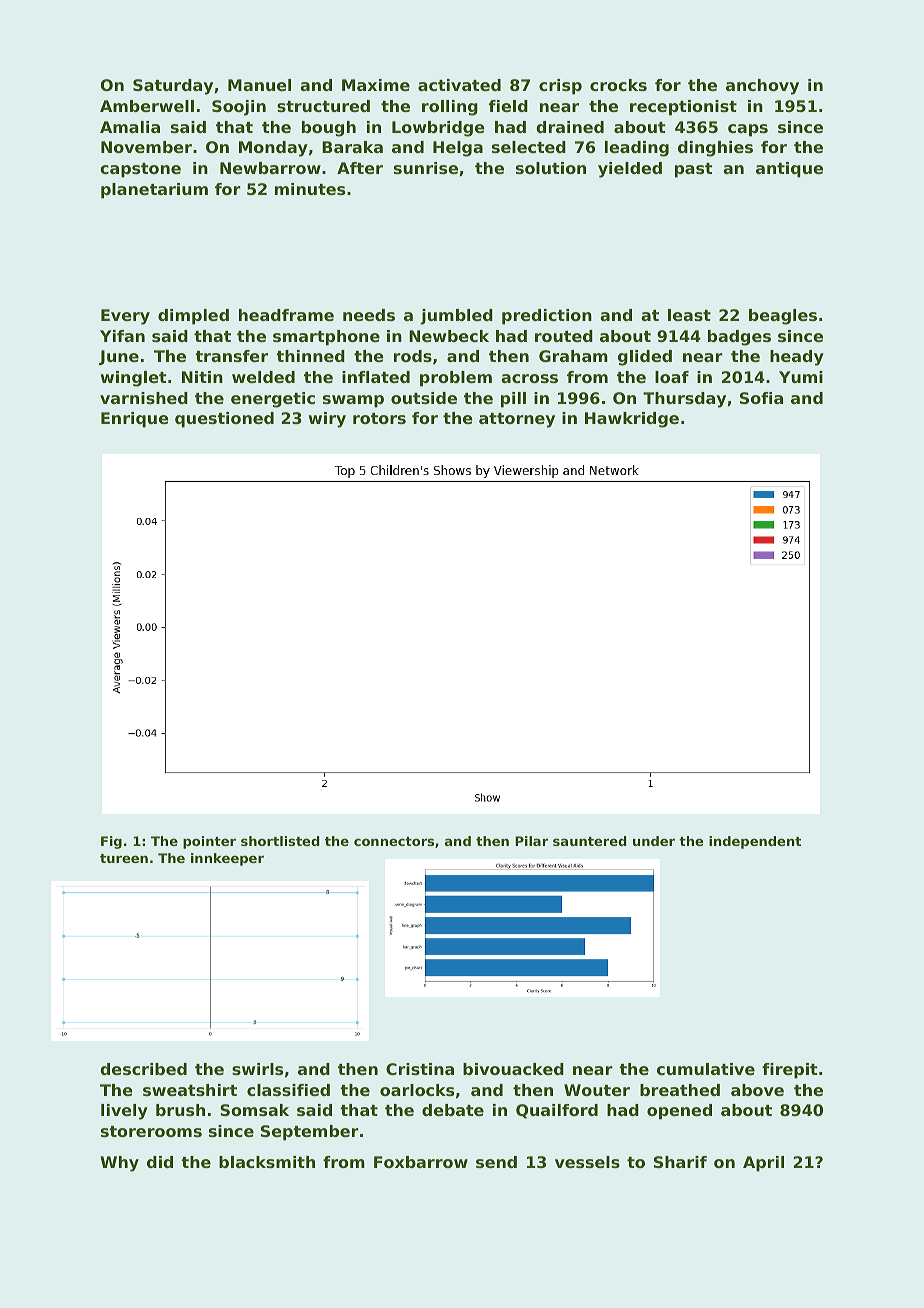 This image has width=924, height=1308. What do you see at coordinates (326, 338) in the image?
I see `smartphone` at bounding box center [326, 338].
